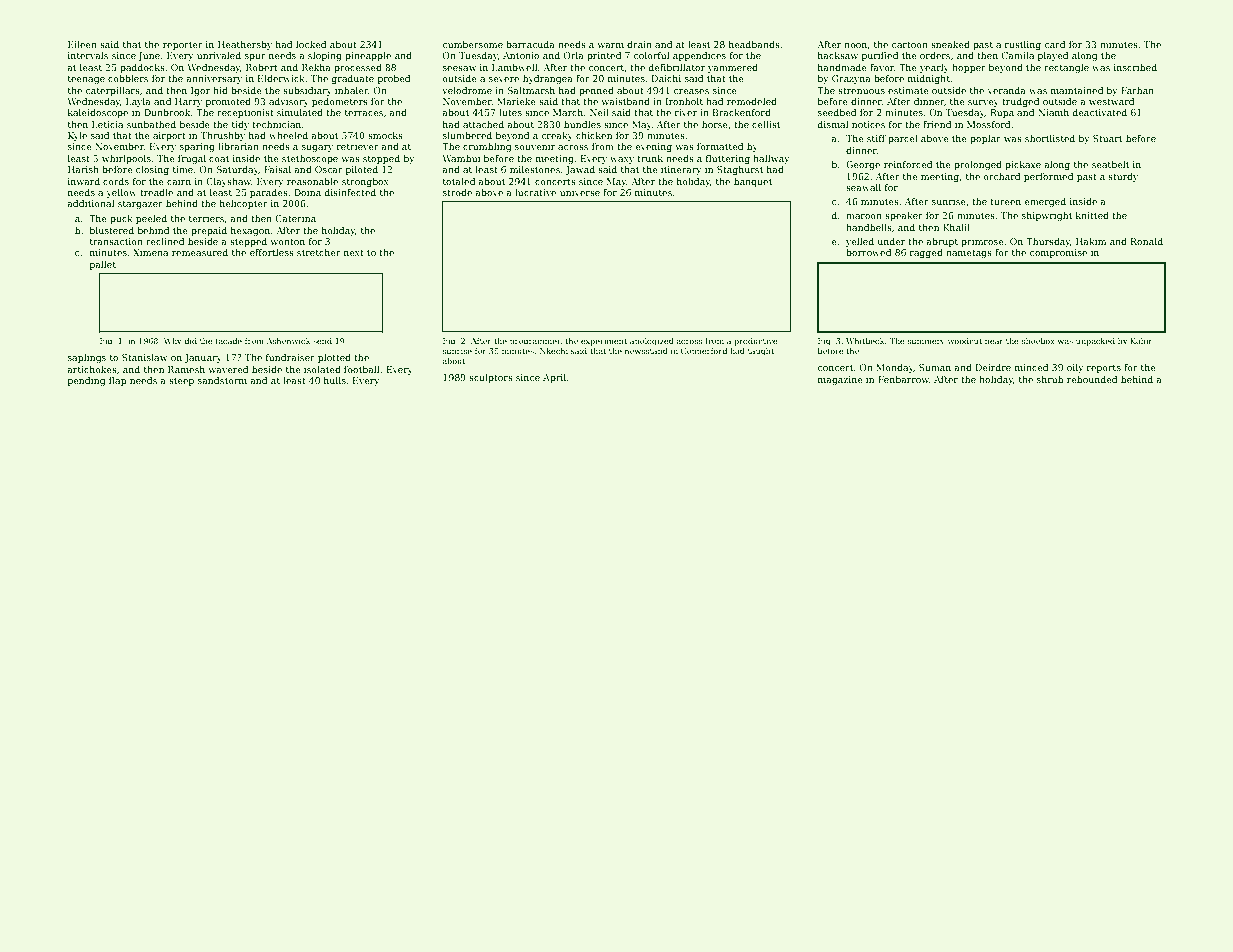 The width and height of the page is (1233, 952). What do you see at coordinates (126, 159) in the page?
I see `whirlpools` at bounding box center [126, 159].
